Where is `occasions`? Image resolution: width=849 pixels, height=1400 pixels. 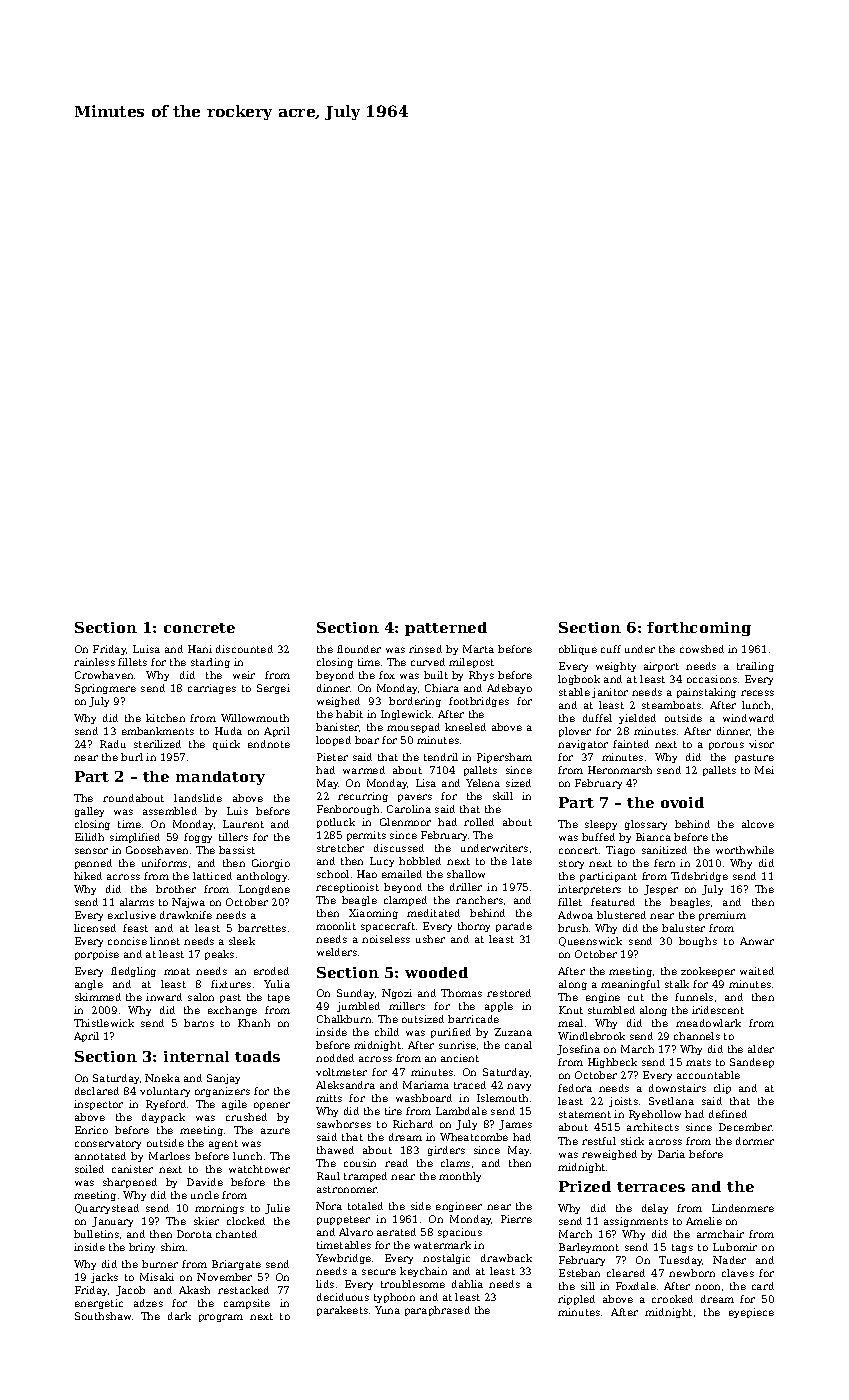
occasions is located at coordinates (712, 679).
